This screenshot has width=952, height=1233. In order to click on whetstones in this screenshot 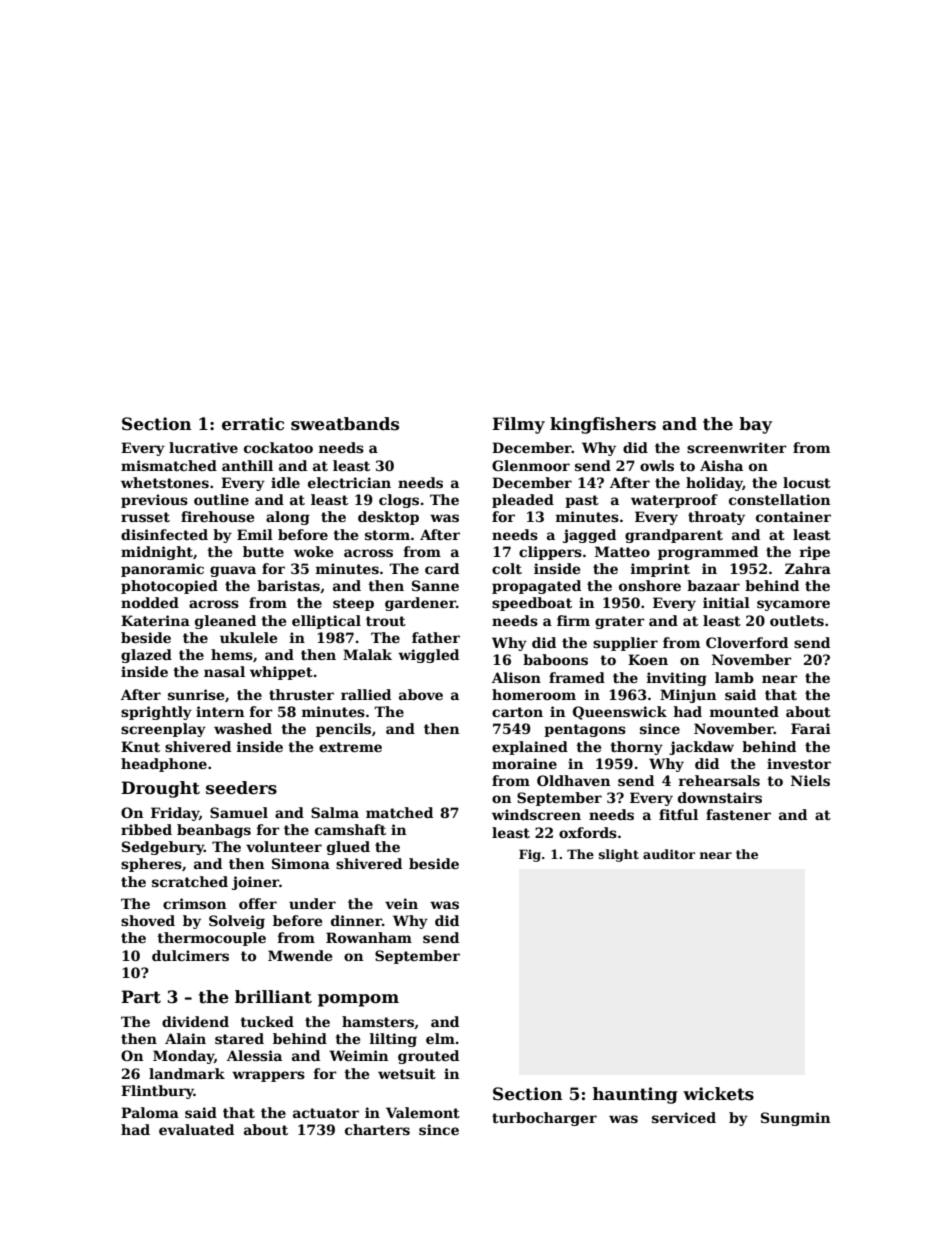, I will do `click(165, 482)`.
